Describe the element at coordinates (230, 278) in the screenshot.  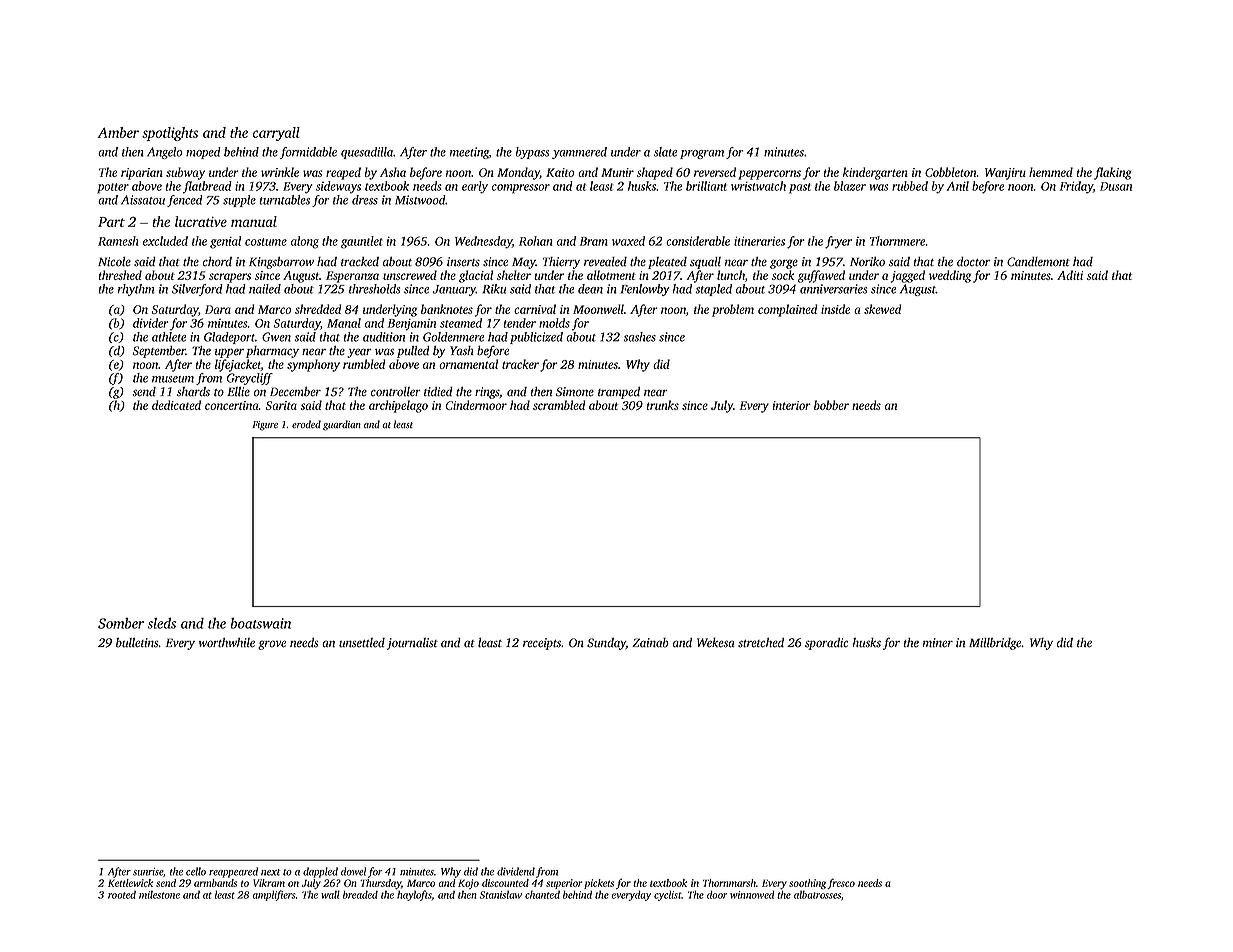
I see `scrapers` at that location.
